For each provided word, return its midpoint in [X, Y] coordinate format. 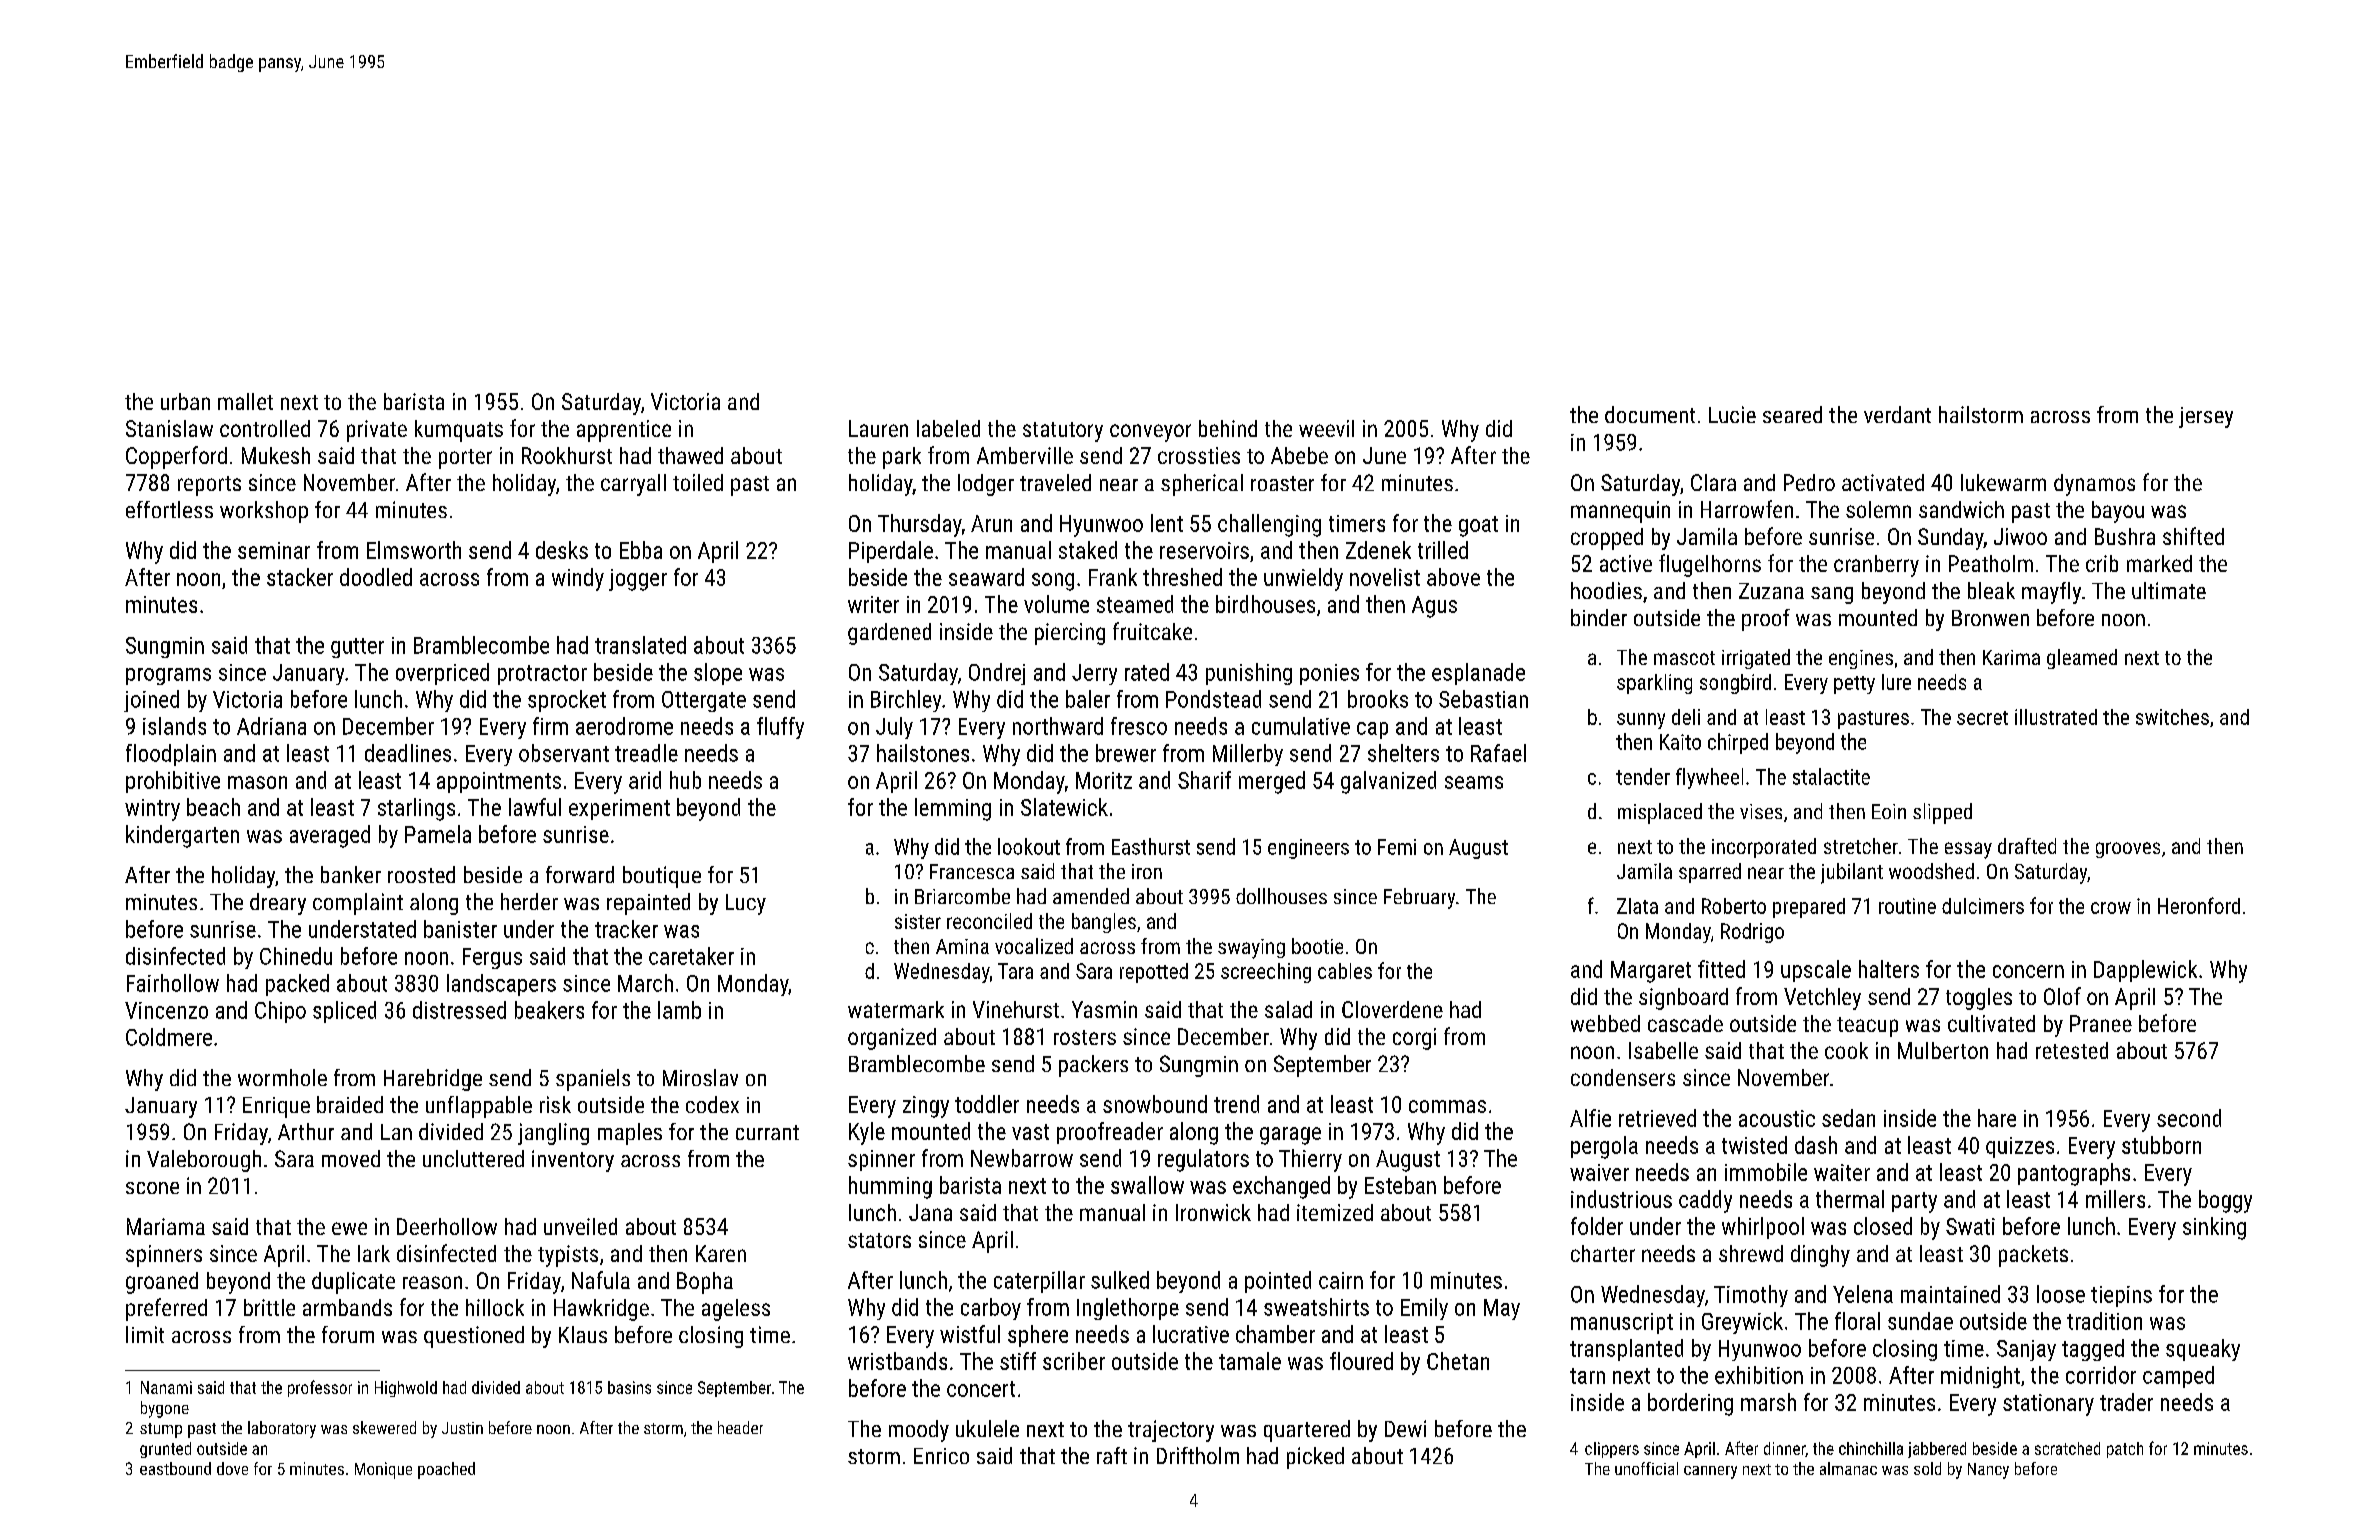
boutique [662, 877]
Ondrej [997, 674]
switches [2172, 717]
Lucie [1732, 414]
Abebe [1299, 455]
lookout [1029, 846]
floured [1361, 1361]
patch [2125, 1450]
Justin [462, 1428]
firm [550, 726]
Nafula [601, 1280]
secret [1982, 718]
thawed [690, 455]
